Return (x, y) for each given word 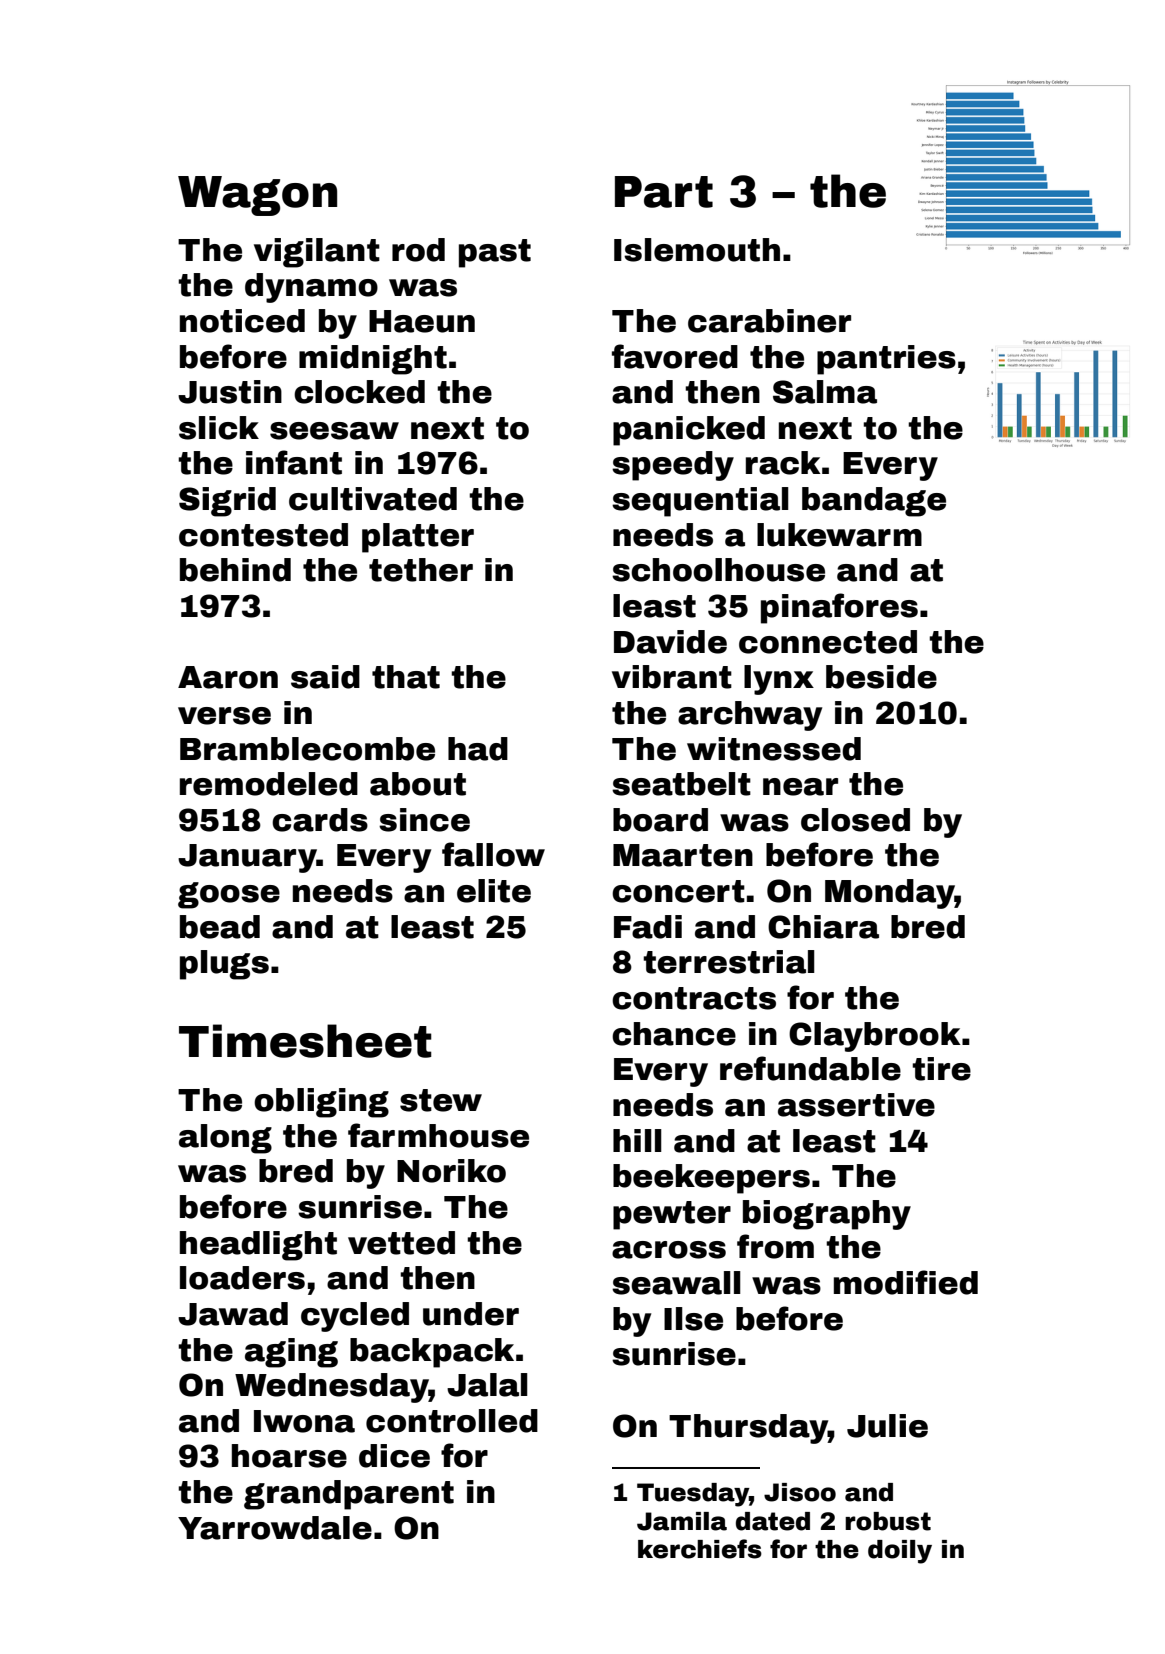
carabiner (769, 321)
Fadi (648, 927)
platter (418, 538)
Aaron (228, 677)
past (495, 253)
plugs (224, 965)
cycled (355, 1317)
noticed (242, 321)
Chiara (823, 927)
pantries (886, 360)
